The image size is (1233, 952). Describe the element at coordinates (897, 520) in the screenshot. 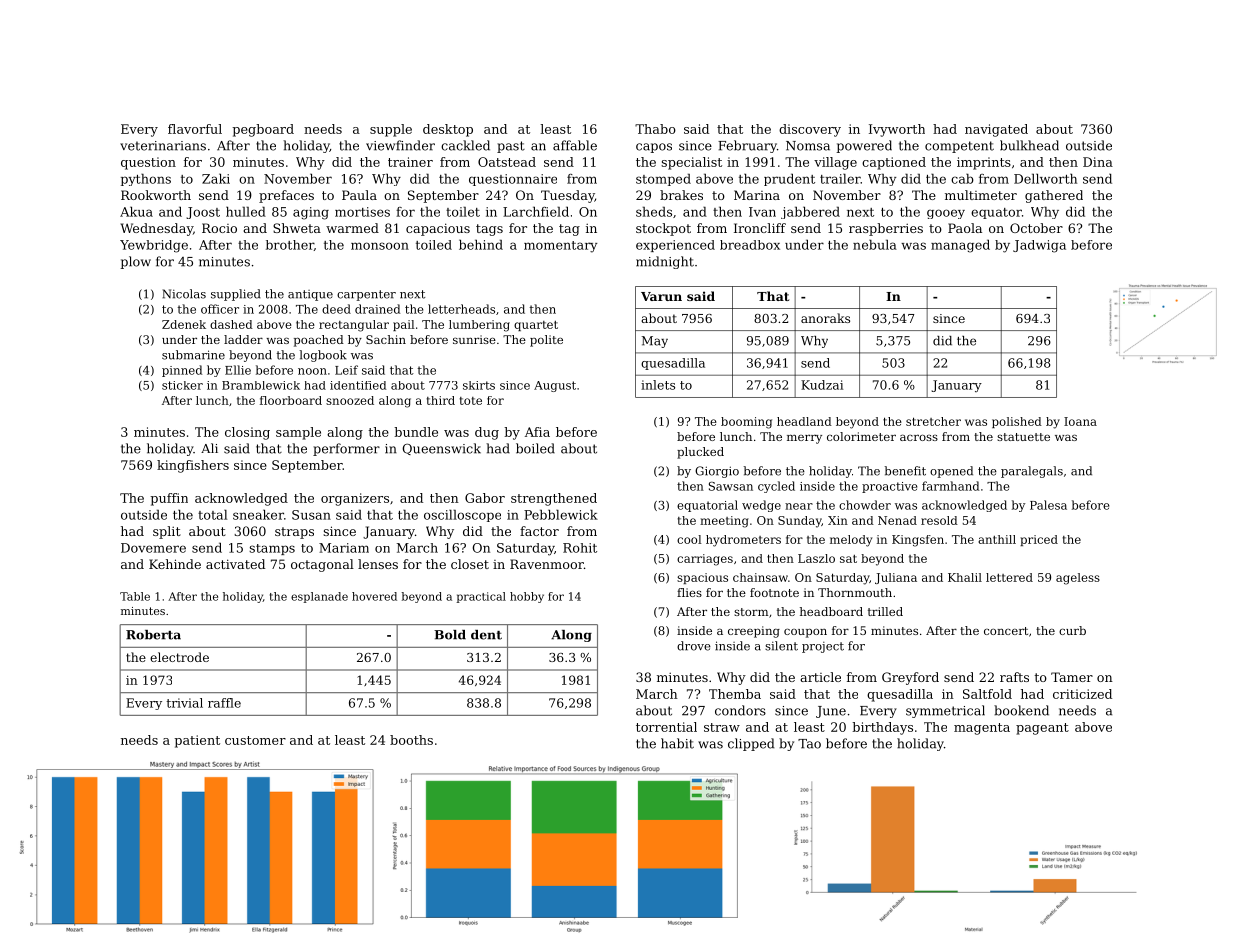

I see `Nenad` at that location.
